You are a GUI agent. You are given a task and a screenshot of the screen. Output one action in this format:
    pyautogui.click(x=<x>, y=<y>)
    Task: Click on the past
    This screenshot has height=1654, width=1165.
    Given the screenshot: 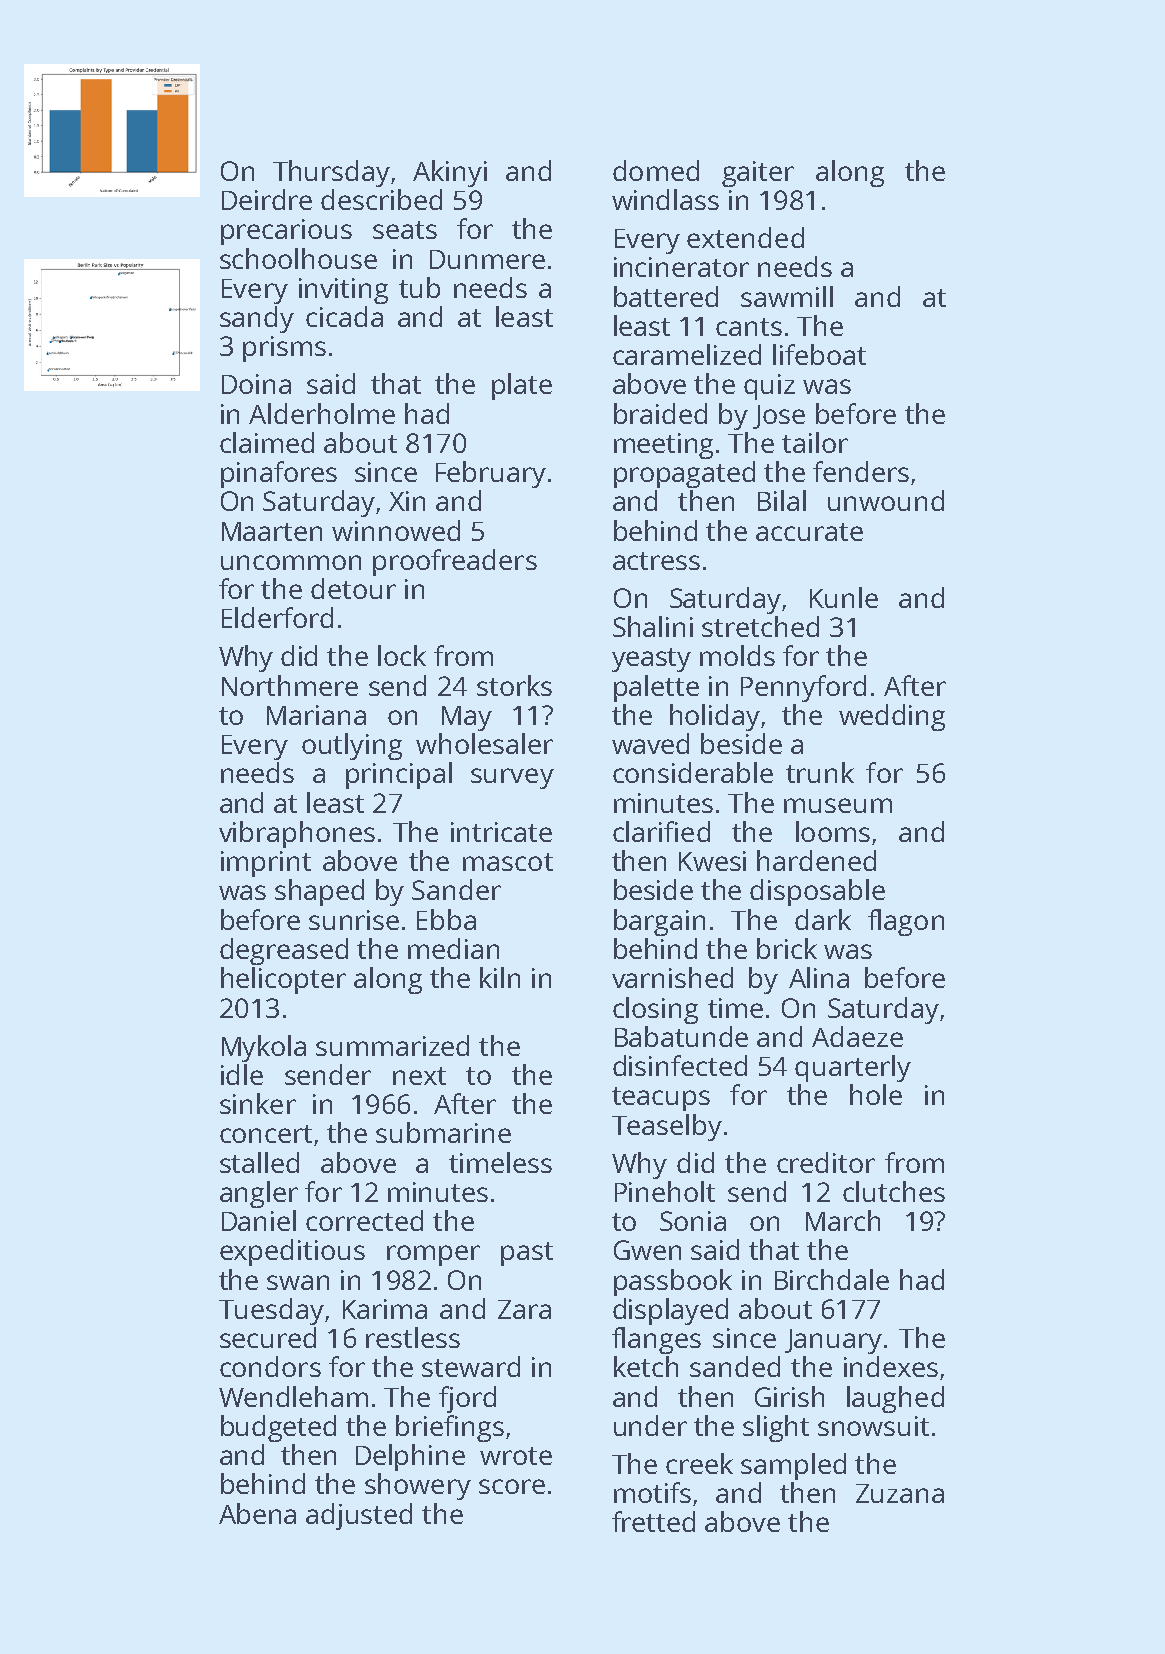 What is the action you would take?
    pyautogui.click(x=527, y=1254)
